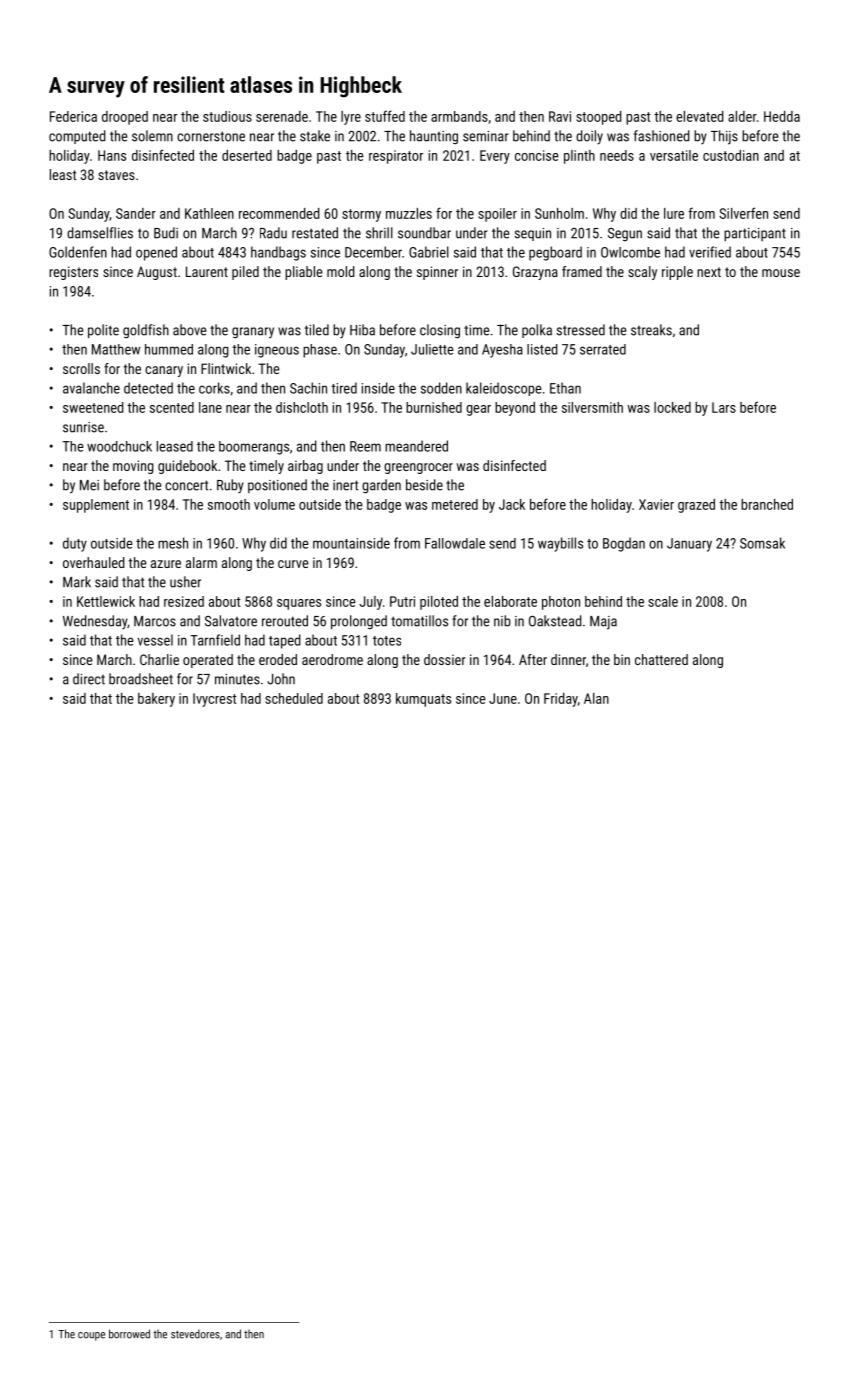 Image resolution: width=849 pixels, height=1400 pixels. I want to click on computed, so click(77, 137).
